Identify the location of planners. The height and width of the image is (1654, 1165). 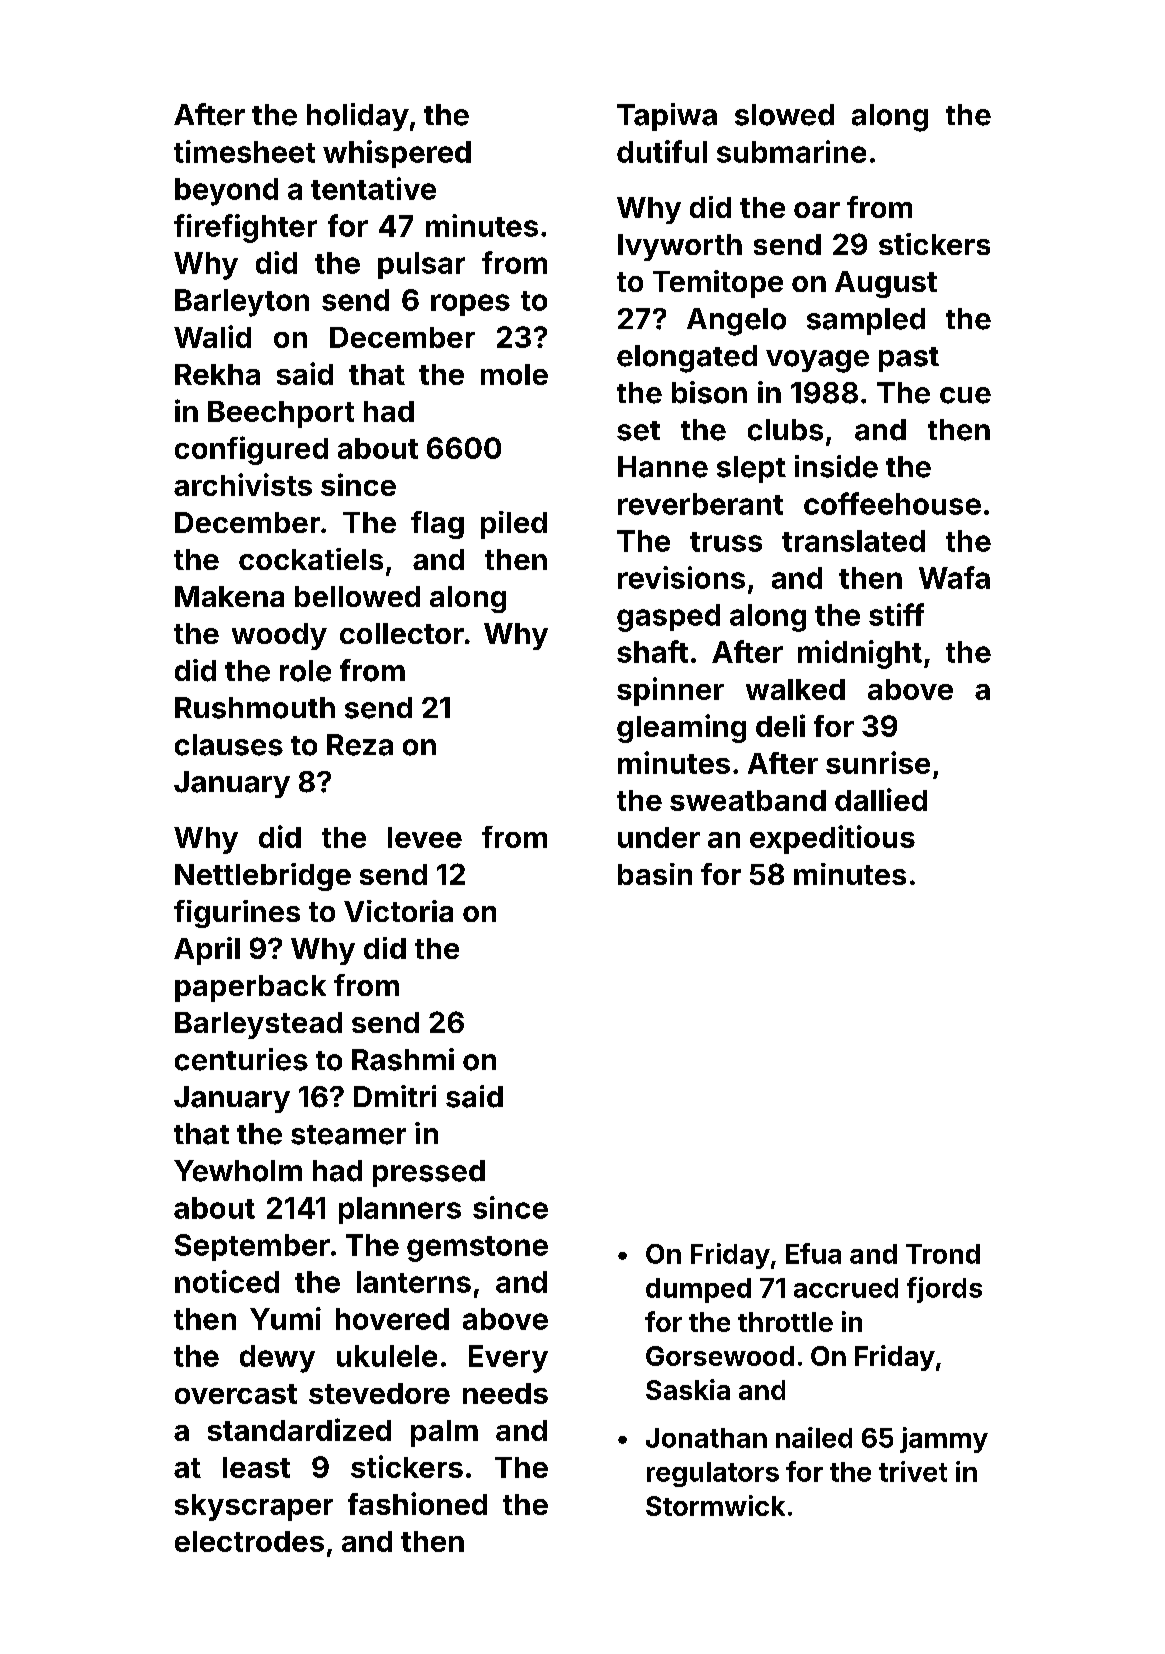
(400, 1210).
